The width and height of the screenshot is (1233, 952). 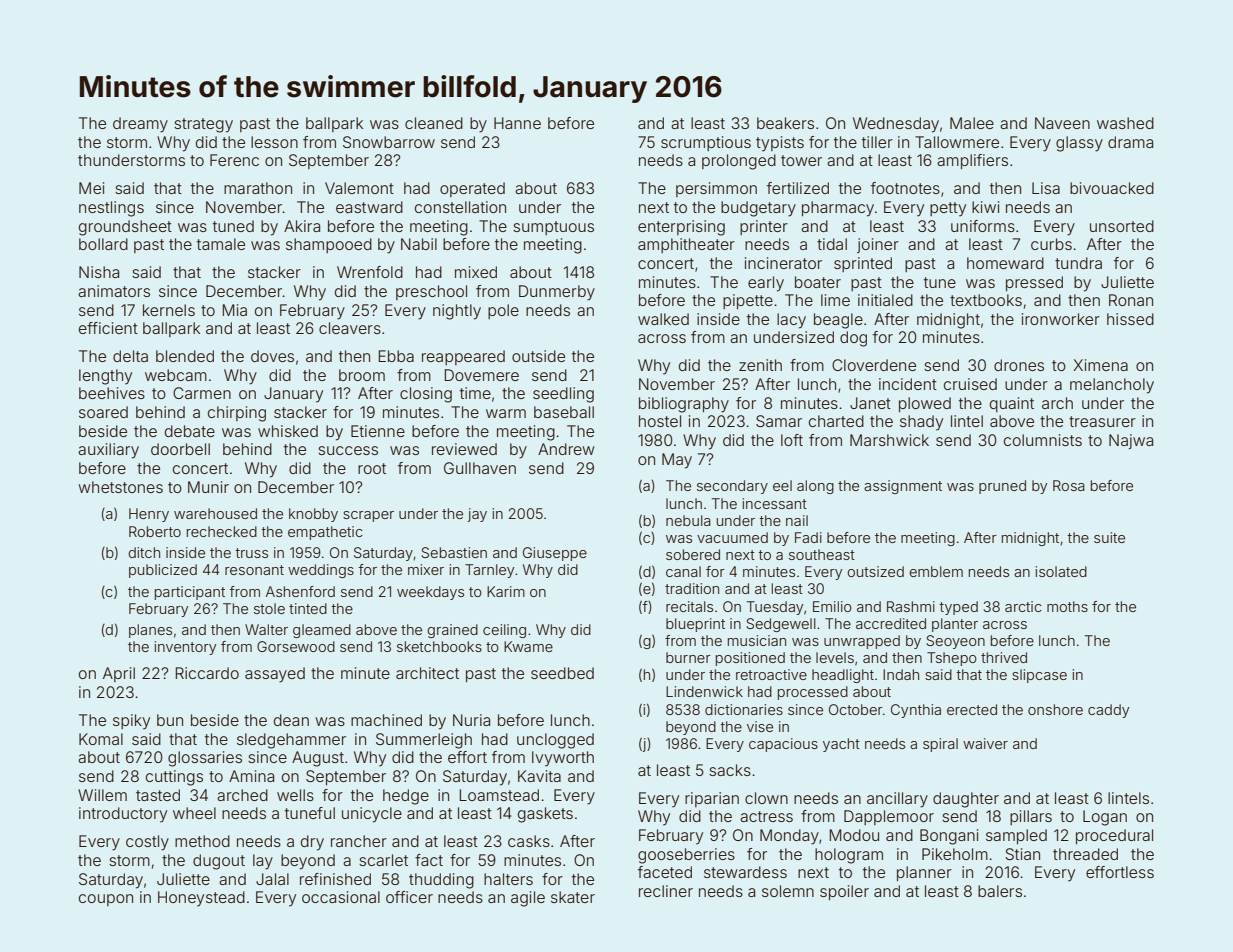 What do you see at coordinates (147, 843) in the screenshot?
I see `costly` at bounding box center [147, 843].
